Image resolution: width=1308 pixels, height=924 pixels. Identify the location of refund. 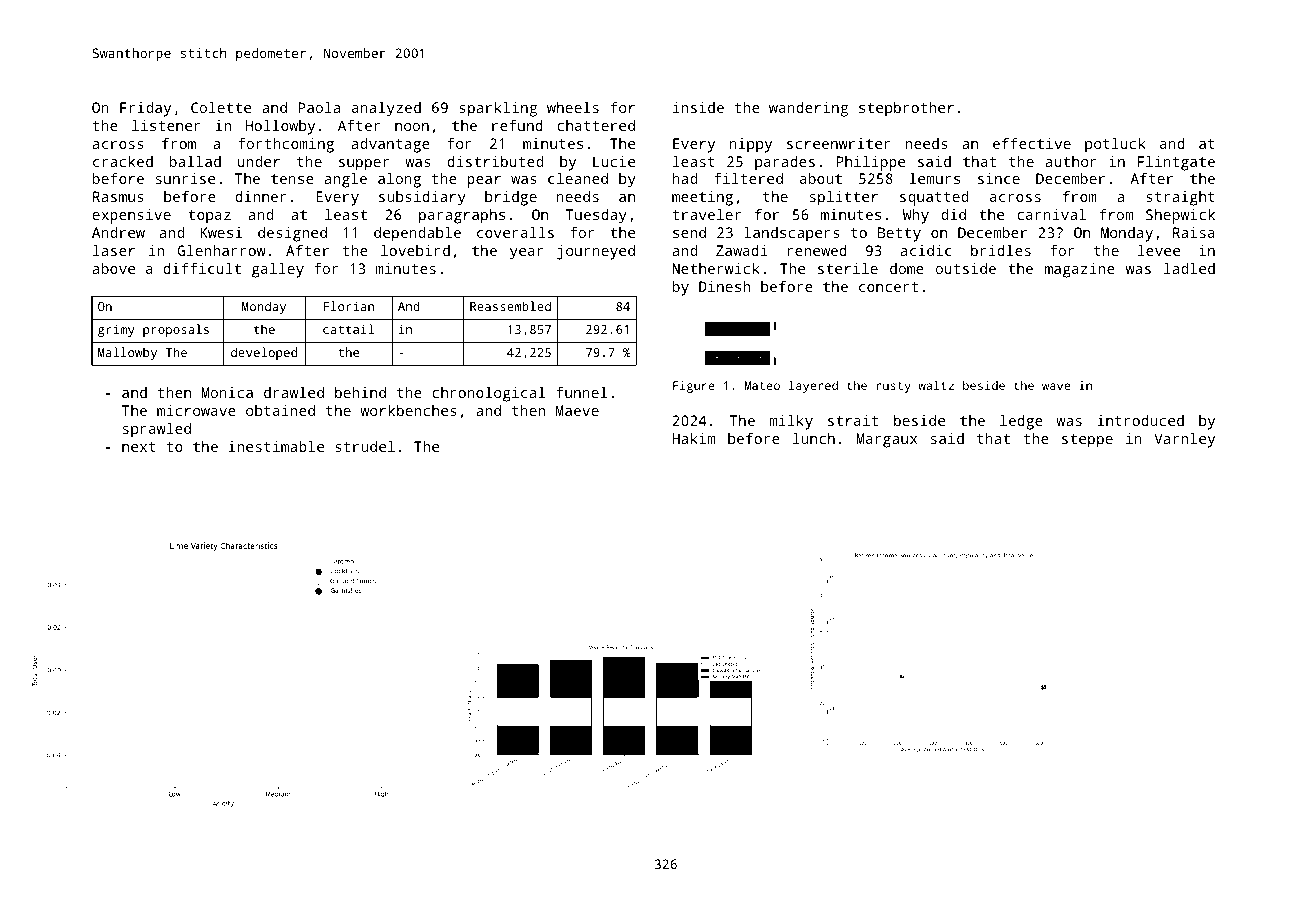
(517, 125).
